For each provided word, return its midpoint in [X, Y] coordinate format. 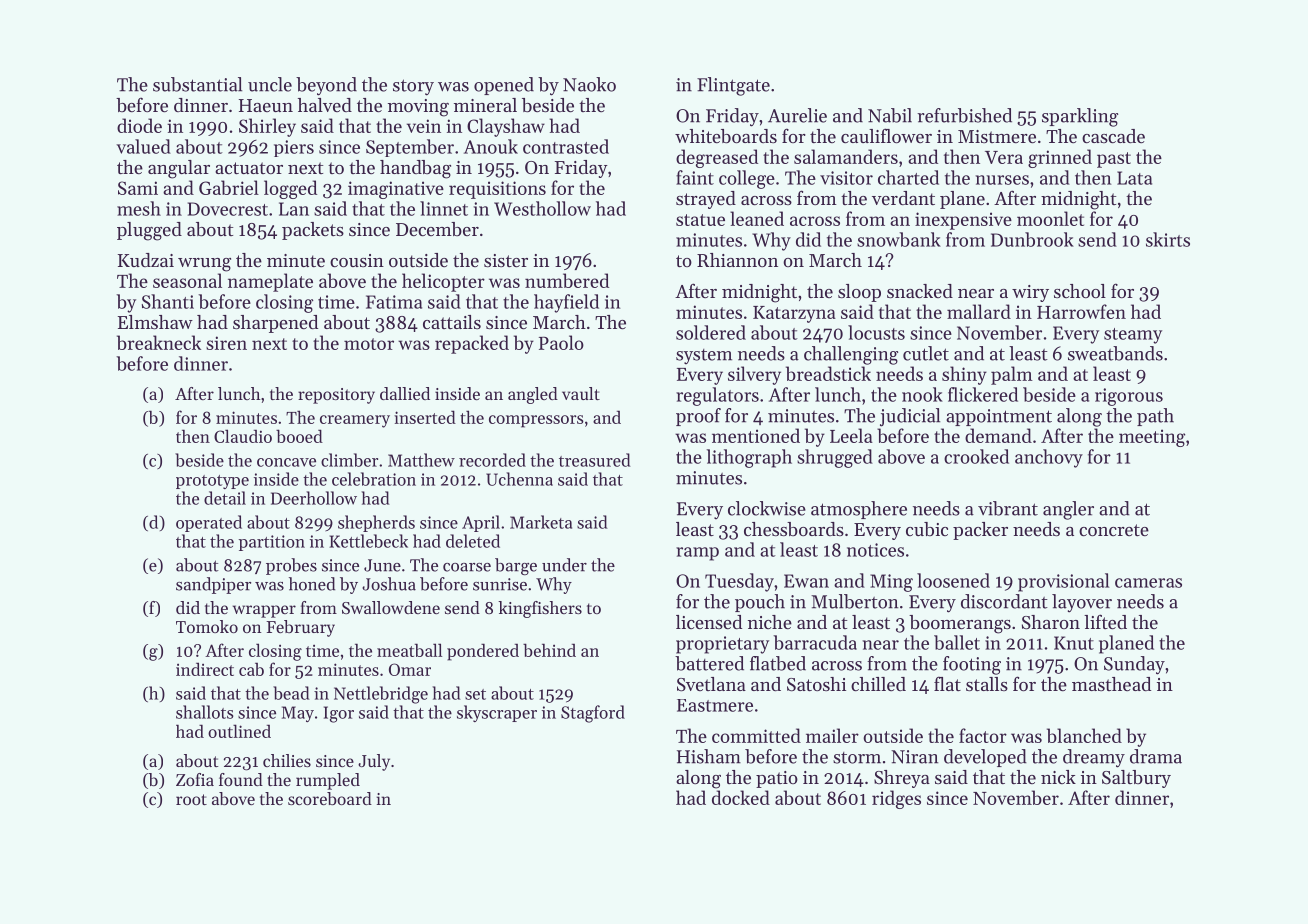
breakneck [159, 342]
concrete [1114, 530]
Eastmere [715, 705]
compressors [536, 421]
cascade [1113, 136]
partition [272, 543]
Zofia [195, 779]
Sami [138, 188]
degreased [717, 158]
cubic [927, 529]
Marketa [541, 522]
